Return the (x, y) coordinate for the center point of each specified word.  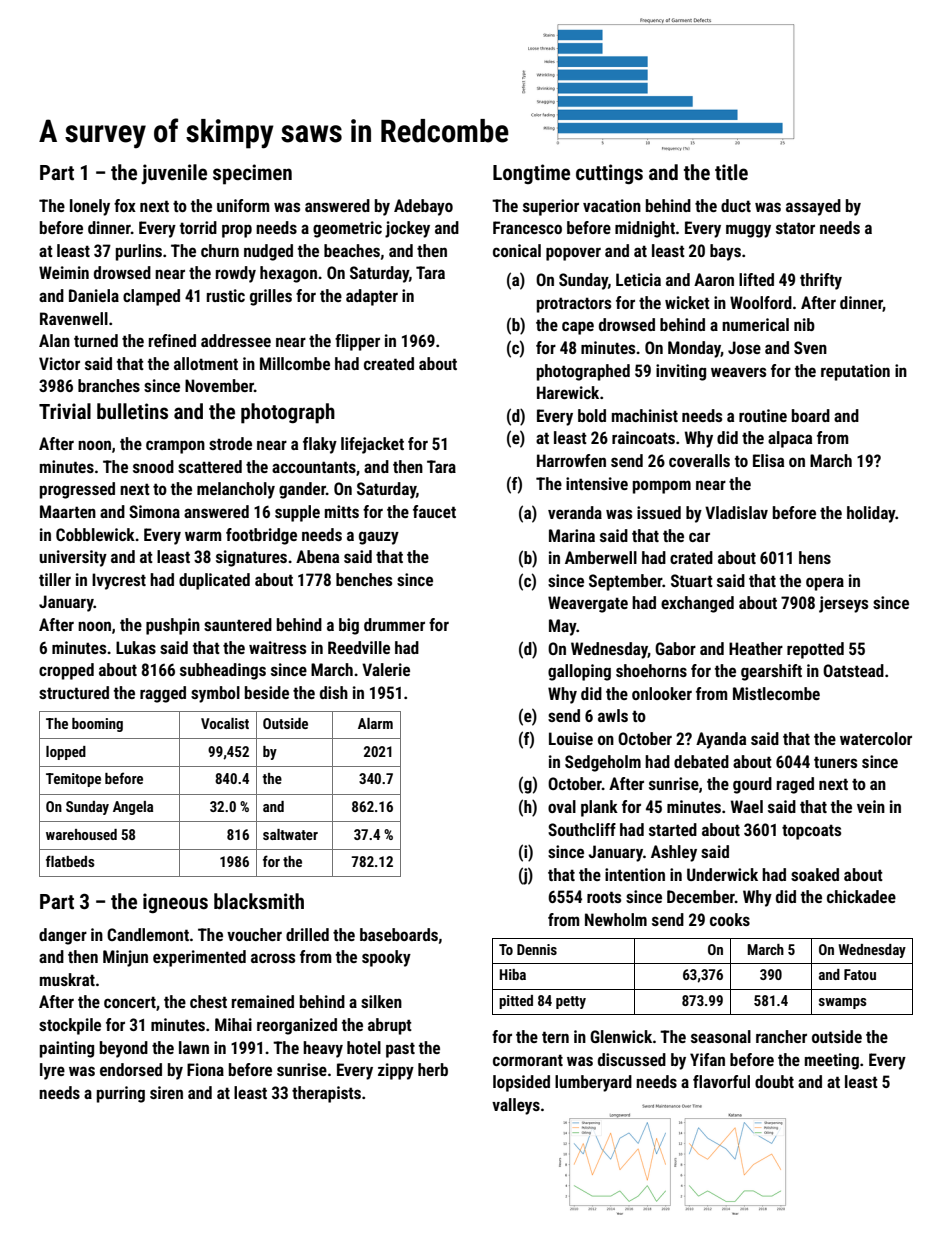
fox (125, 205)
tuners (835, 762)
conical (517, 250)
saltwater (290, 834)
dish (334, 692)
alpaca (790, 439)
